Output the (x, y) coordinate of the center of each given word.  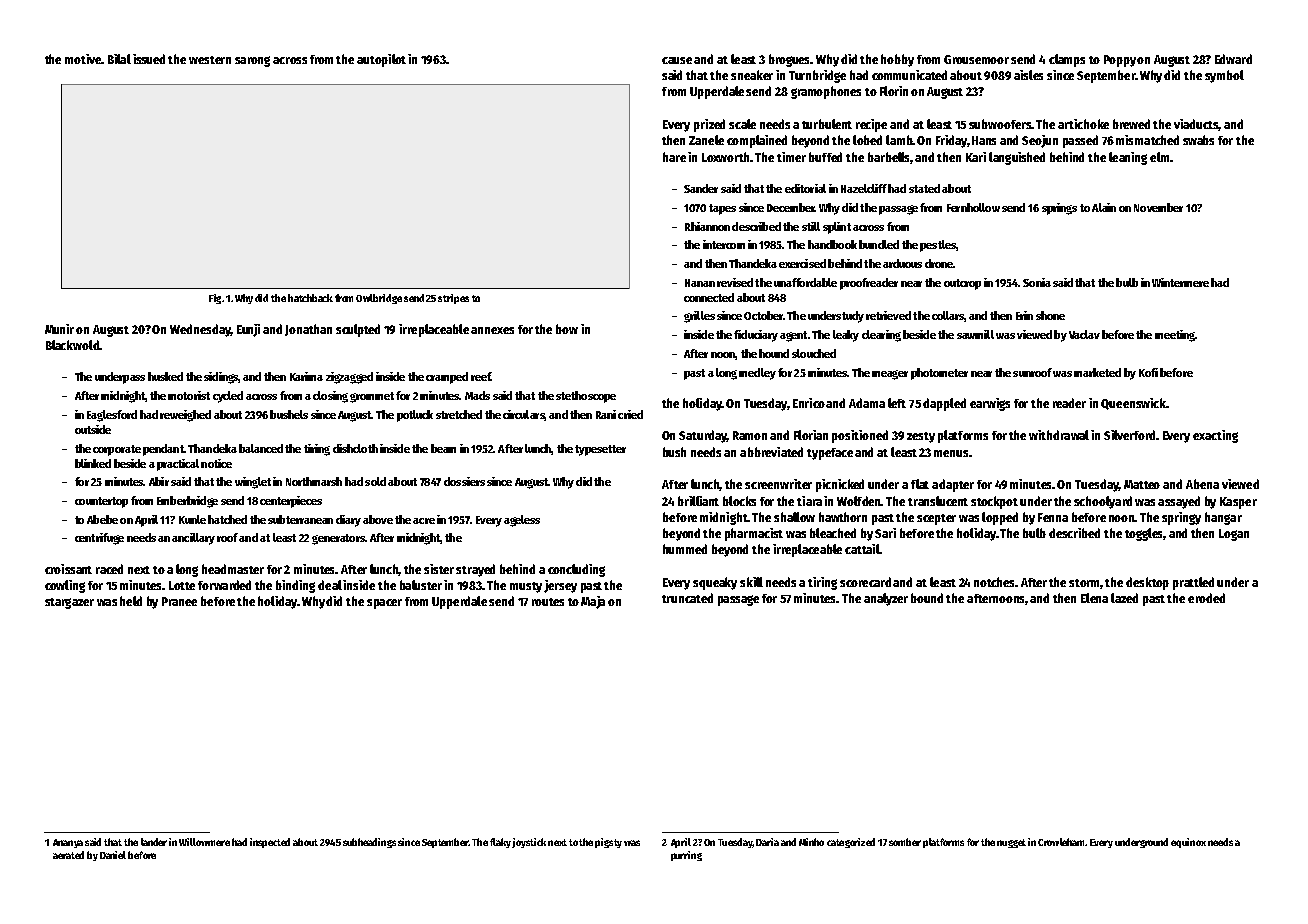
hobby (897, 60)
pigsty (608, 843)
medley (757, 374)
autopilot (381, 60)
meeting (1175, 336)
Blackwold (72, 345)
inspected (270, 843)
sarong (252, 61)
